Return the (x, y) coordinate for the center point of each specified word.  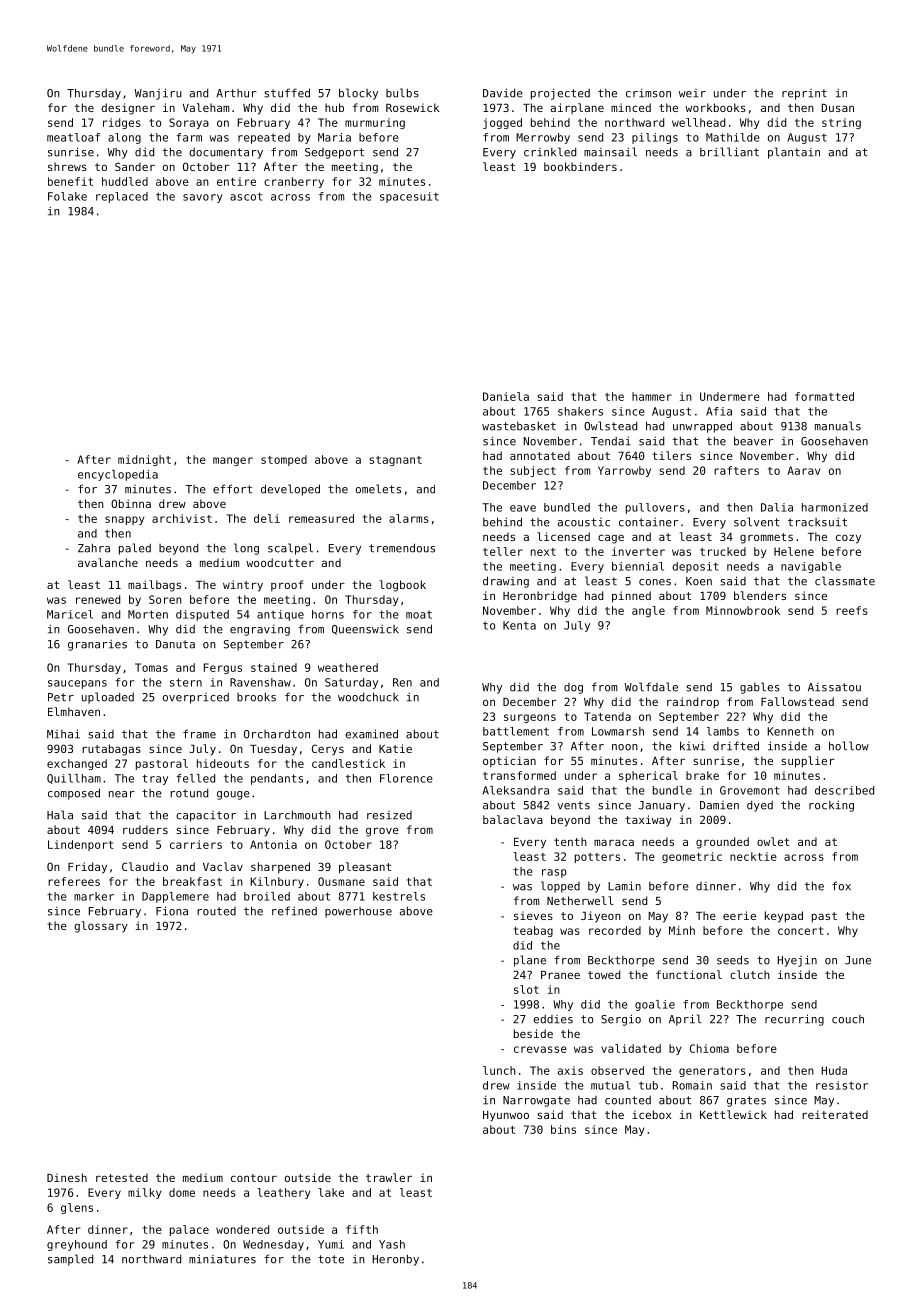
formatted (824, 396)
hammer (652, 396)
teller (503, 551)
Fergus (223, 668)
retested (122, 1177)
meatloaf (73, 137)
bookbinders (580, 166)
